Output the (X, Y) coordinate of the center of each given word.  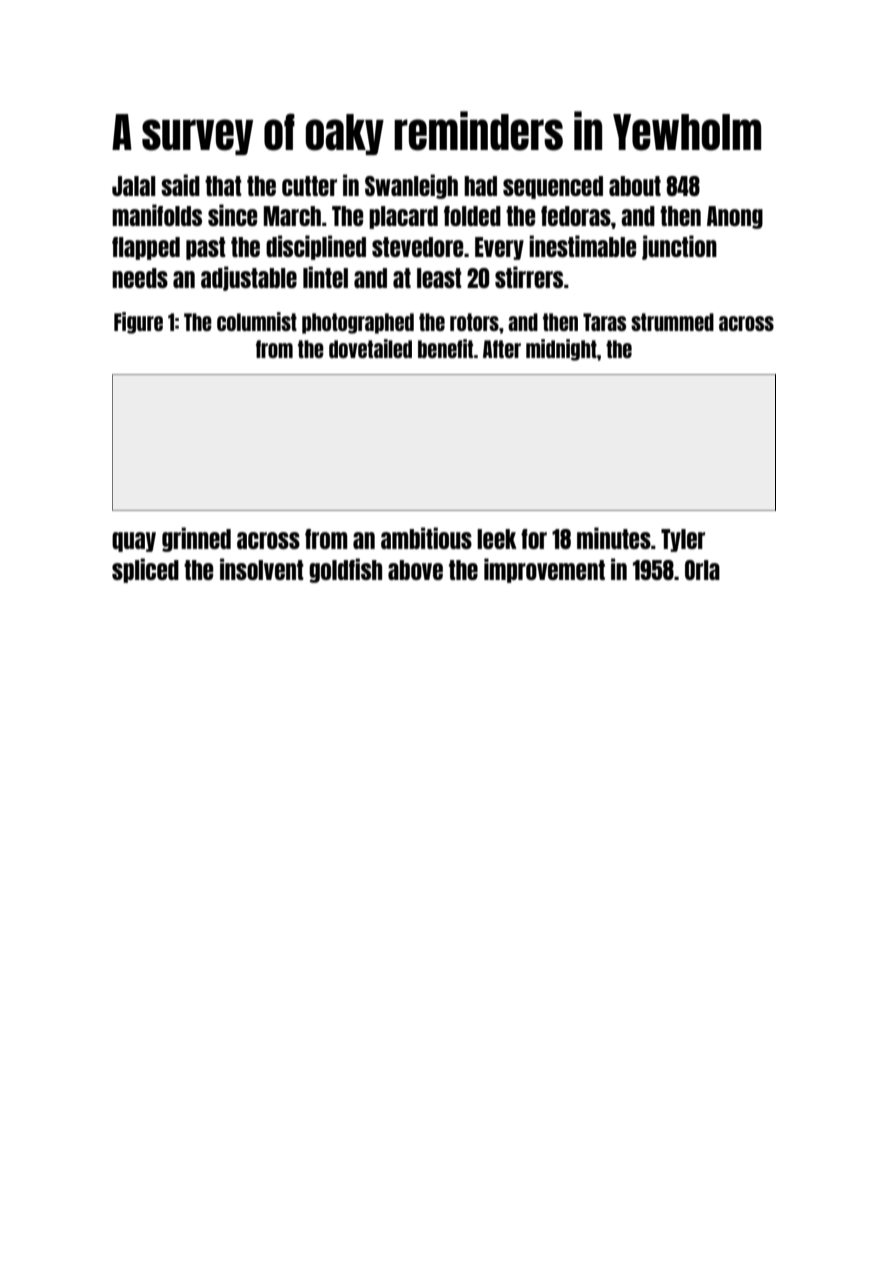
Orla (702, 570)
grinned (196, 539)
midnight (561, 350)
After (502, 349)
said (180, 185)
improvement (544, 570)
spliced (145, 570)
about (635, 186)
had (480, 186)
